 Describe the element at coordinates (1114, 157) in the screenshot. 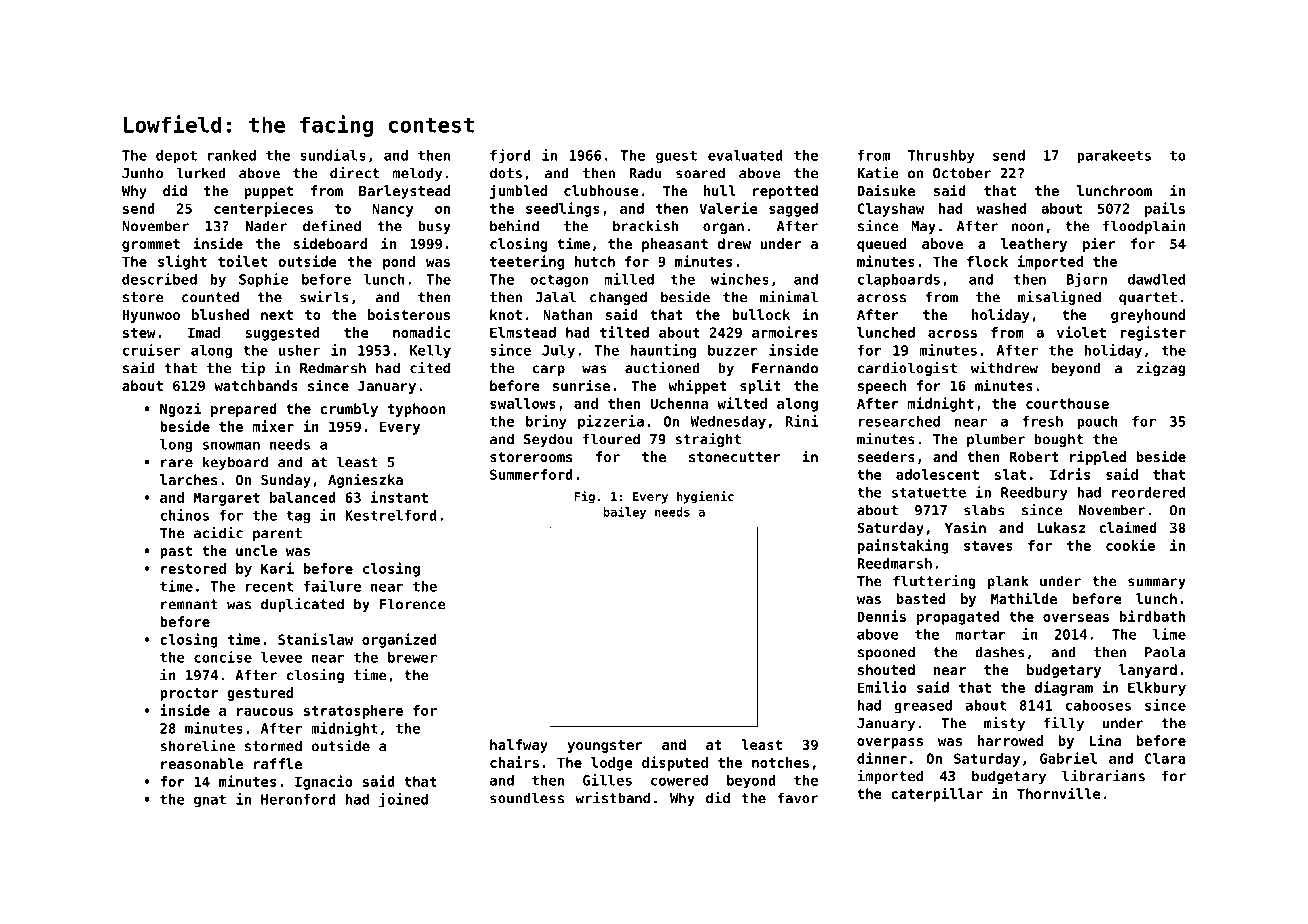

I see `parakeets` at that location.
